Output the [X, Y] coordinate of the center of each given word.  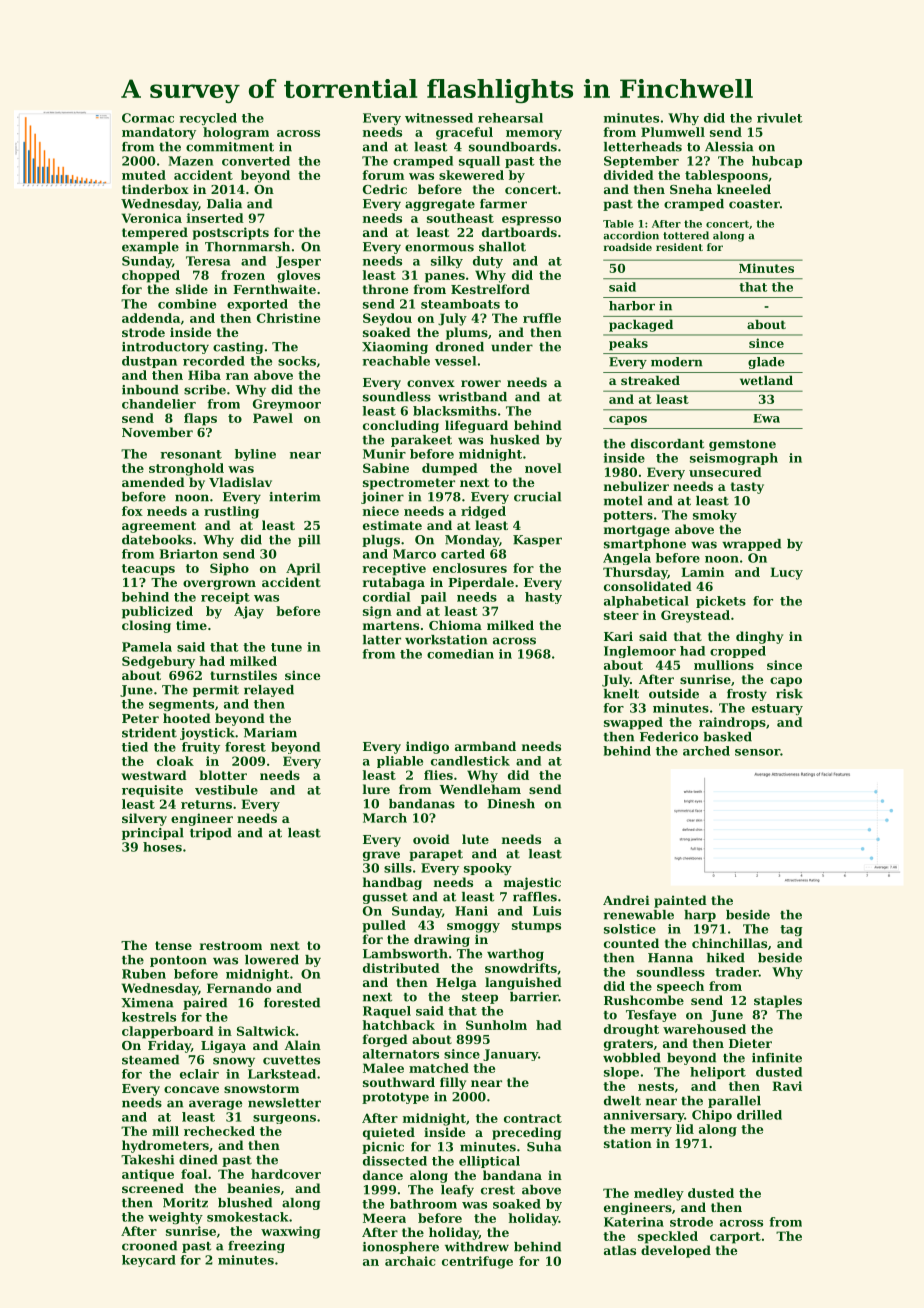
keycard [149, 1261]
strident [149, 733]
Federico [669, 737]
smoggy [473, 928]
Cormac [148, 118]
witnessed [439, 118]
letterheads [643, 147]
